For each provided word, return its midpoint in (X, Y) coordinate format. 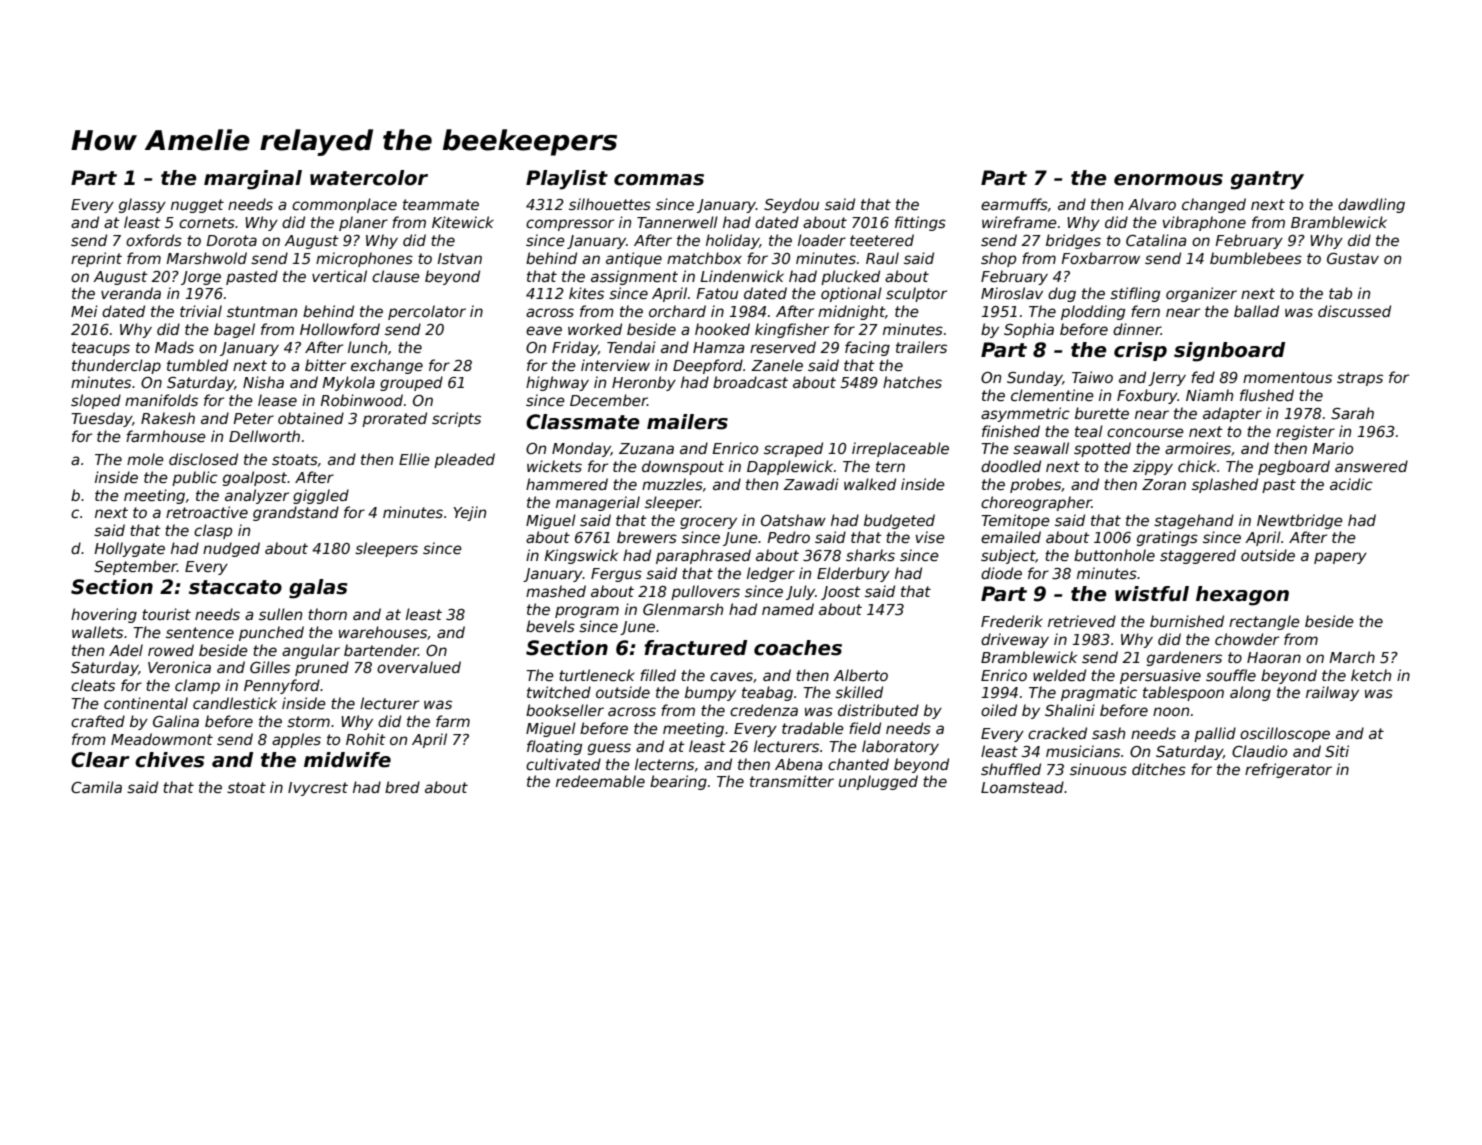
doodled (1011, 466)
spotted (1102, 449)
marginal (253, 180)
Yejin (469, 513)
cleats (93, 685)
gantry (1267, 180)
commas (659, 180)
